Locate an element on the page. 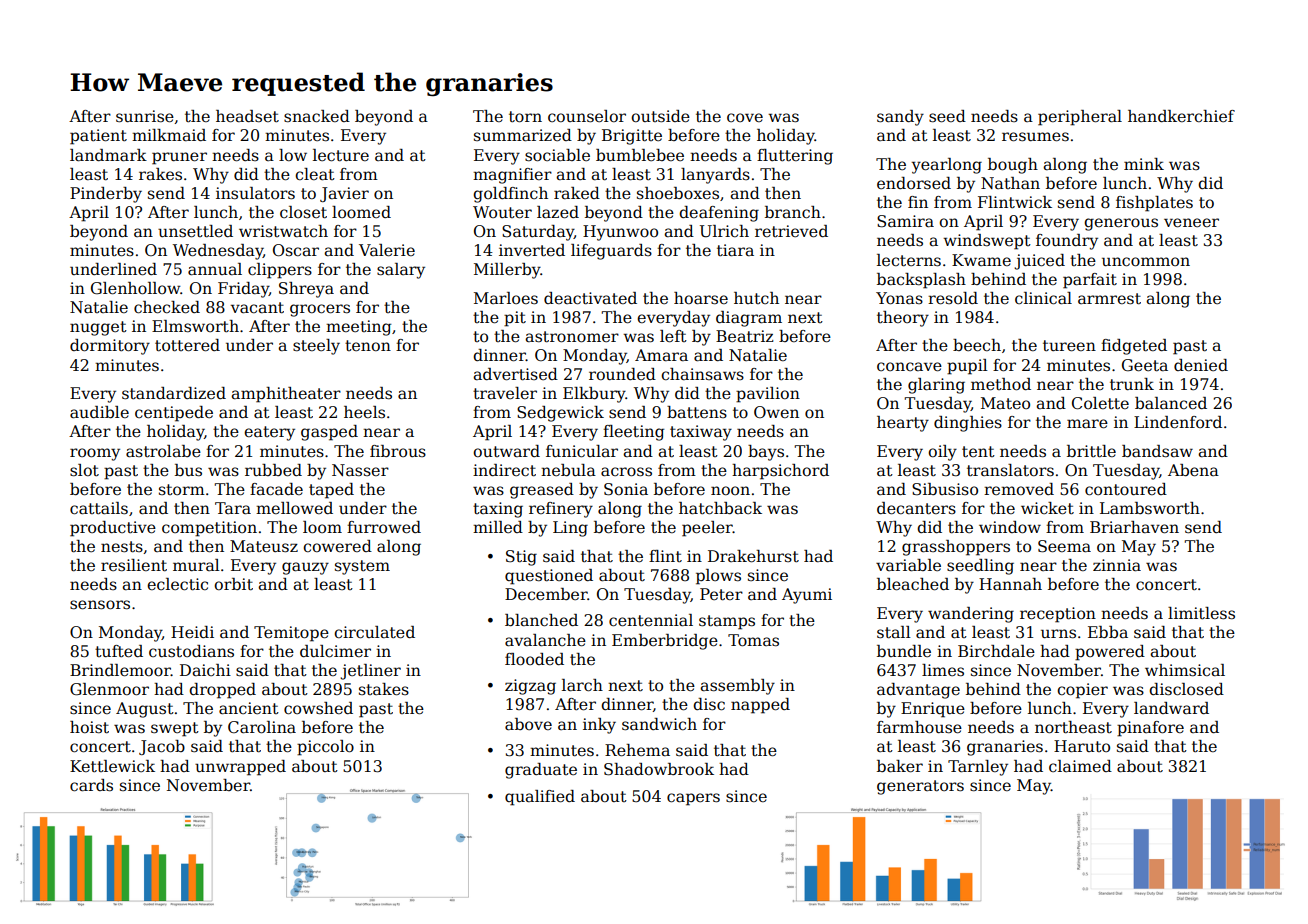 This image has width=1308, height=924. magnifier is located at coordinates (512, 176).
